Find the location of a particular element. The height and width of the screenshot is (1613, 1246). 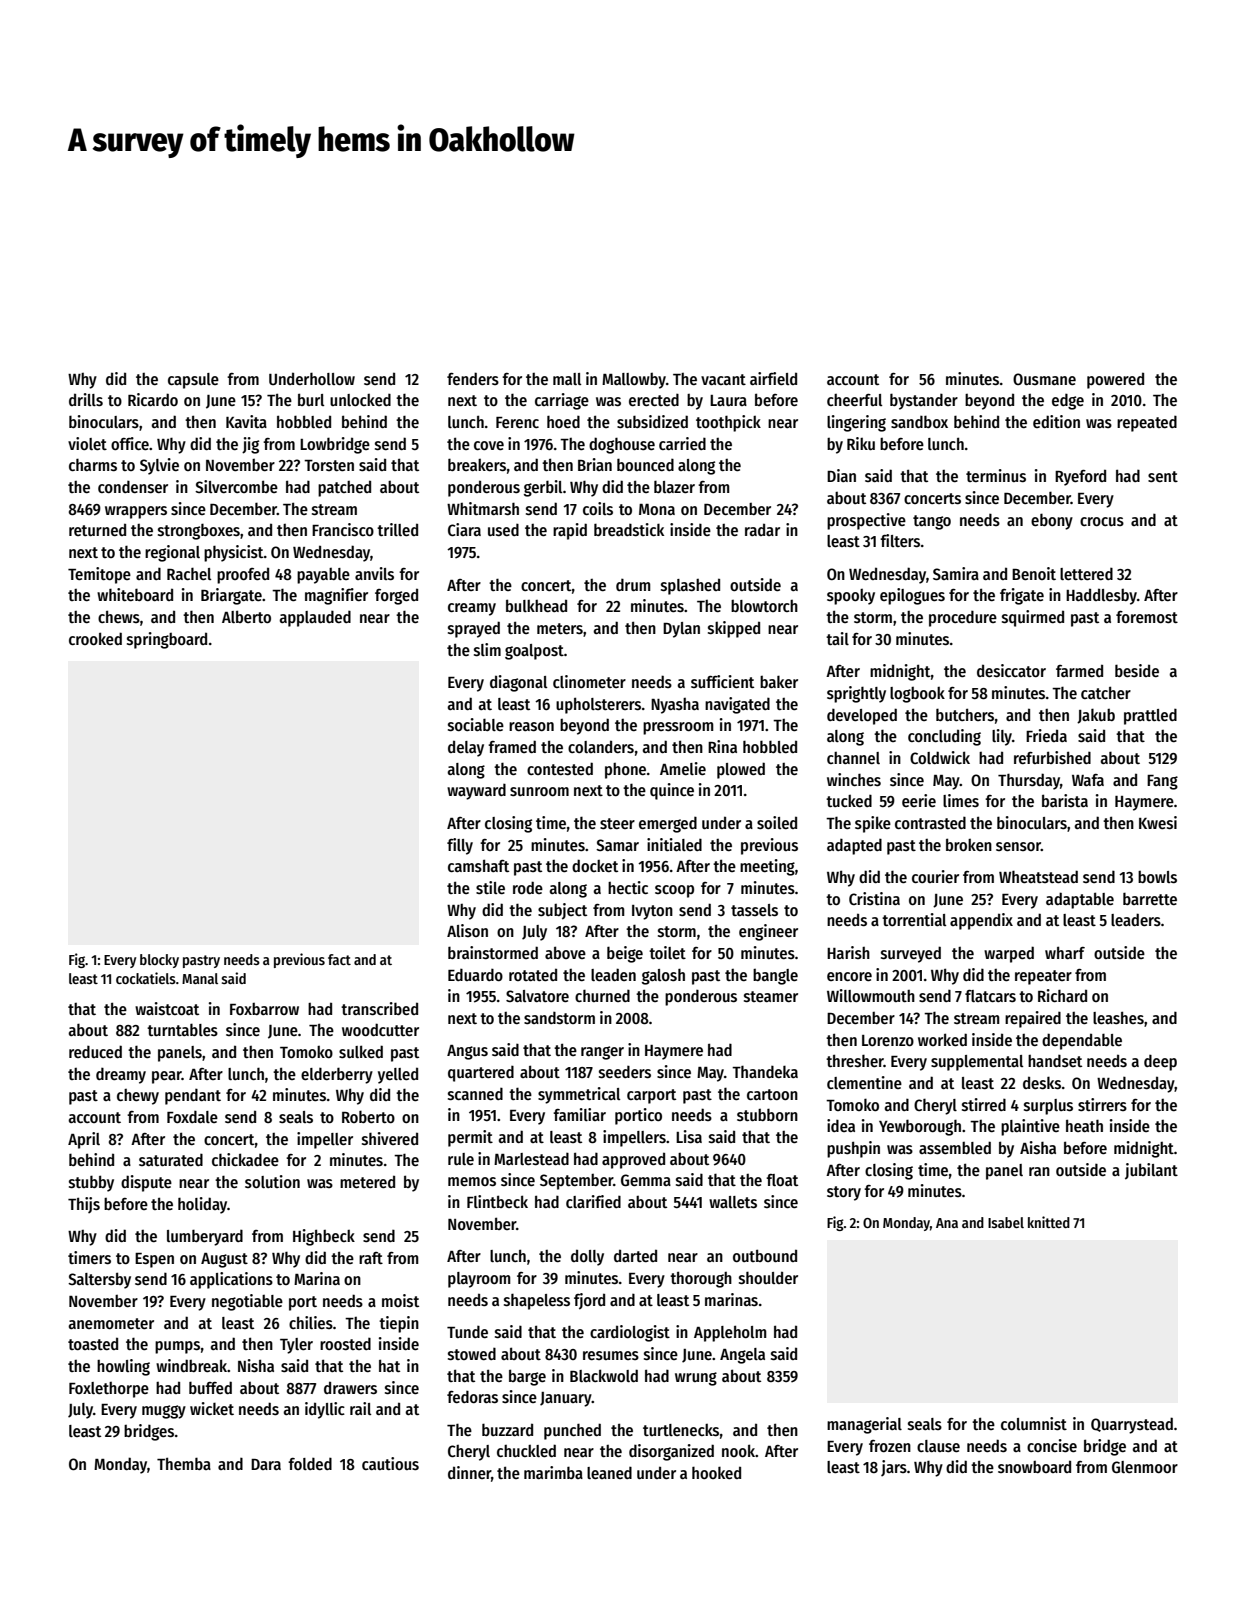

Themba is located at coordinates (184, 1463).
